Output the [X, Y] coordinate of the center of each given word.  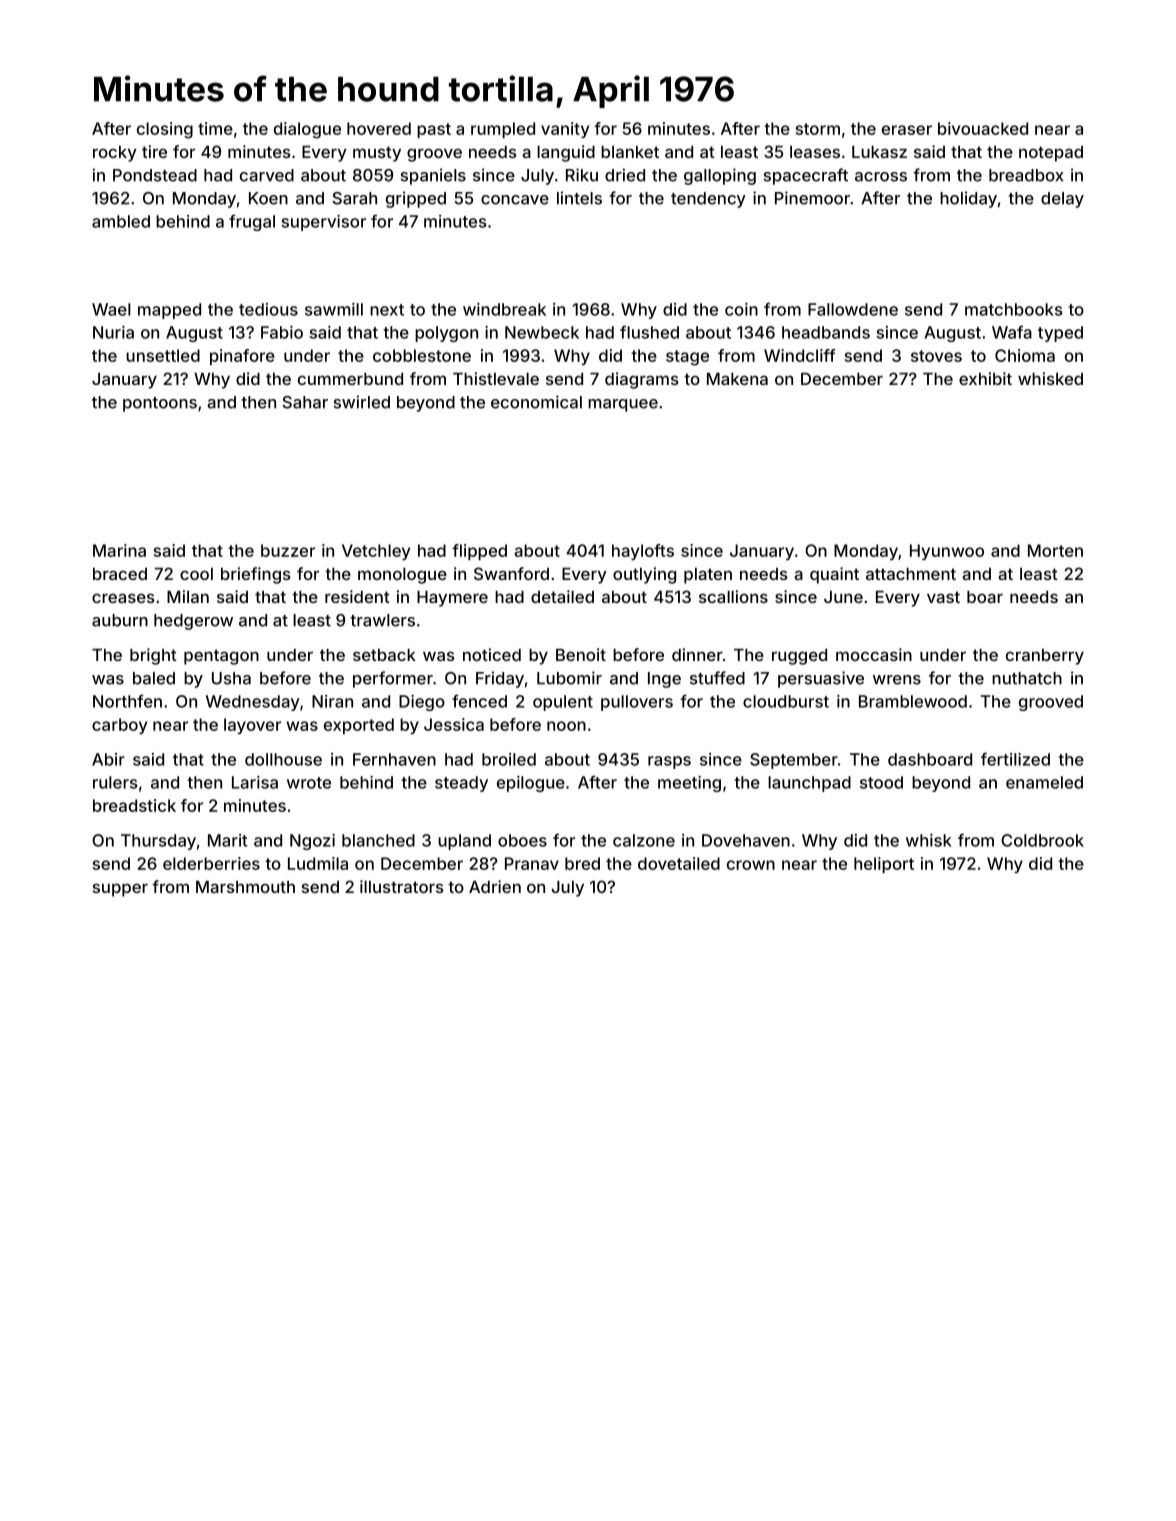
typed [1060, 334]
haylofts [643, 552]
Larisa [255, 782]
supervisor [323, 223]
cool [196, 574]
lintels [579, 198]
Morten [1055, 550]
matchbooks [1014, 309]
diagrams [642, 380]
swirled [361, 402]
